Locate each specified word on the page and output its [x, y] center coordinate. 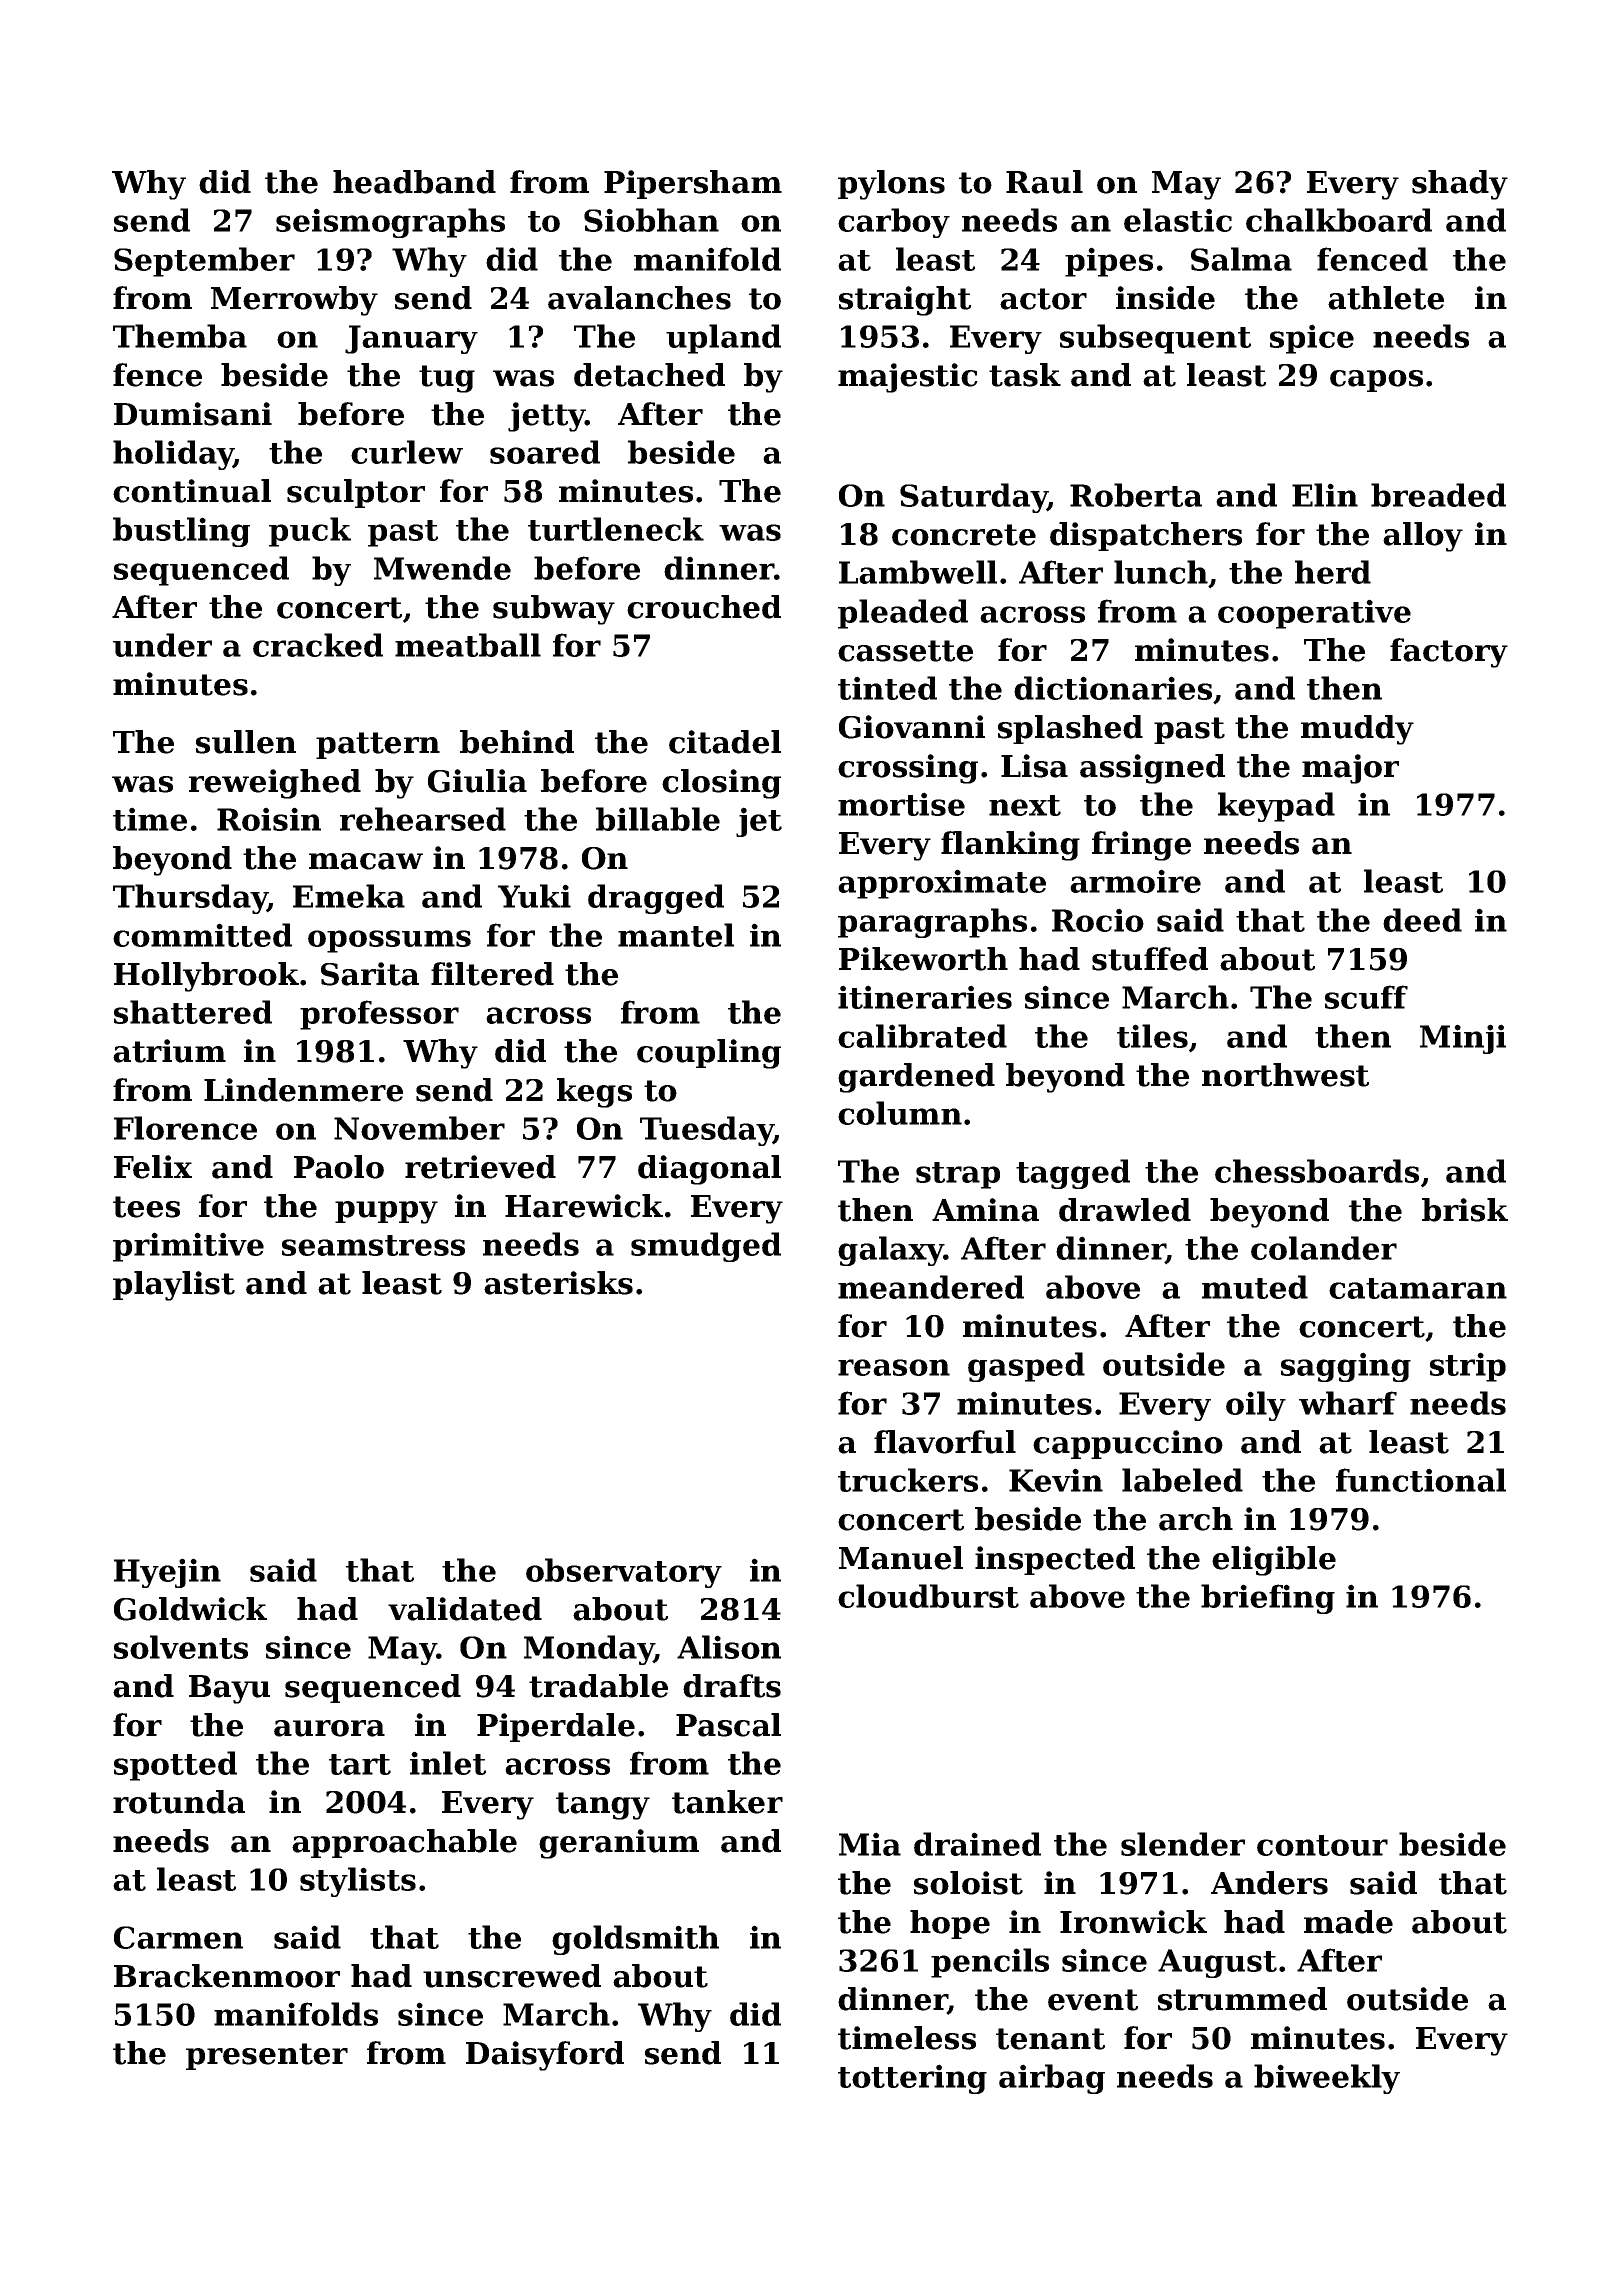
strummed [1242, 1999]
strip [1468, 1367]
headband [414, 182]
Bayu [229, 1689]
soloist [968, 1883]
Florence [185, 1128]
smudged [706, 1247]
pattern [378, 745]
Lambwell [918, 572]
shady [1460, 185]
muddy [1357, 730]
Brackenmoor [227, 1976]
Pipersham [693, 184]
